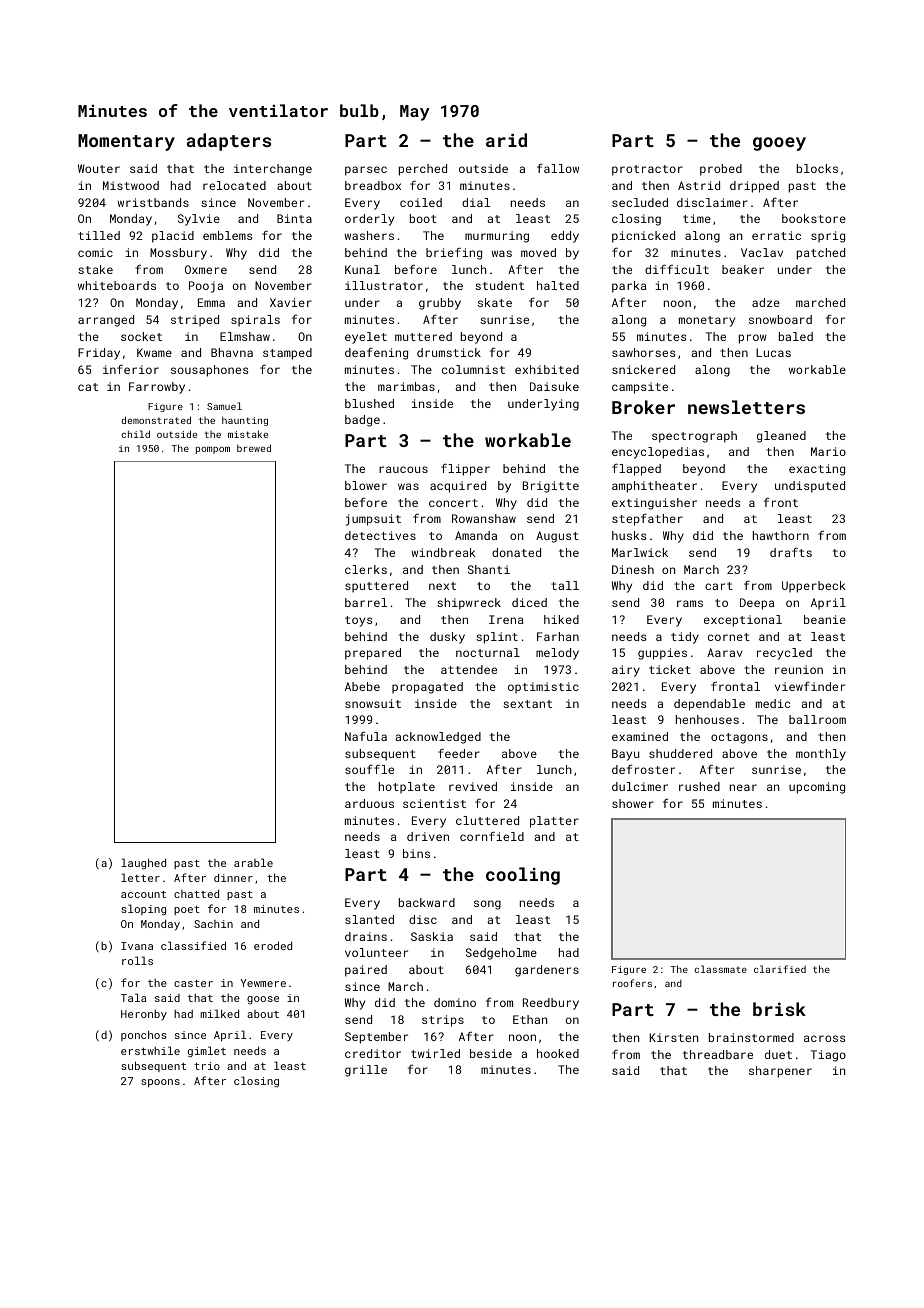 This screenshot has height=1308, width=924. I want to click on revived, so click(473, 786).
